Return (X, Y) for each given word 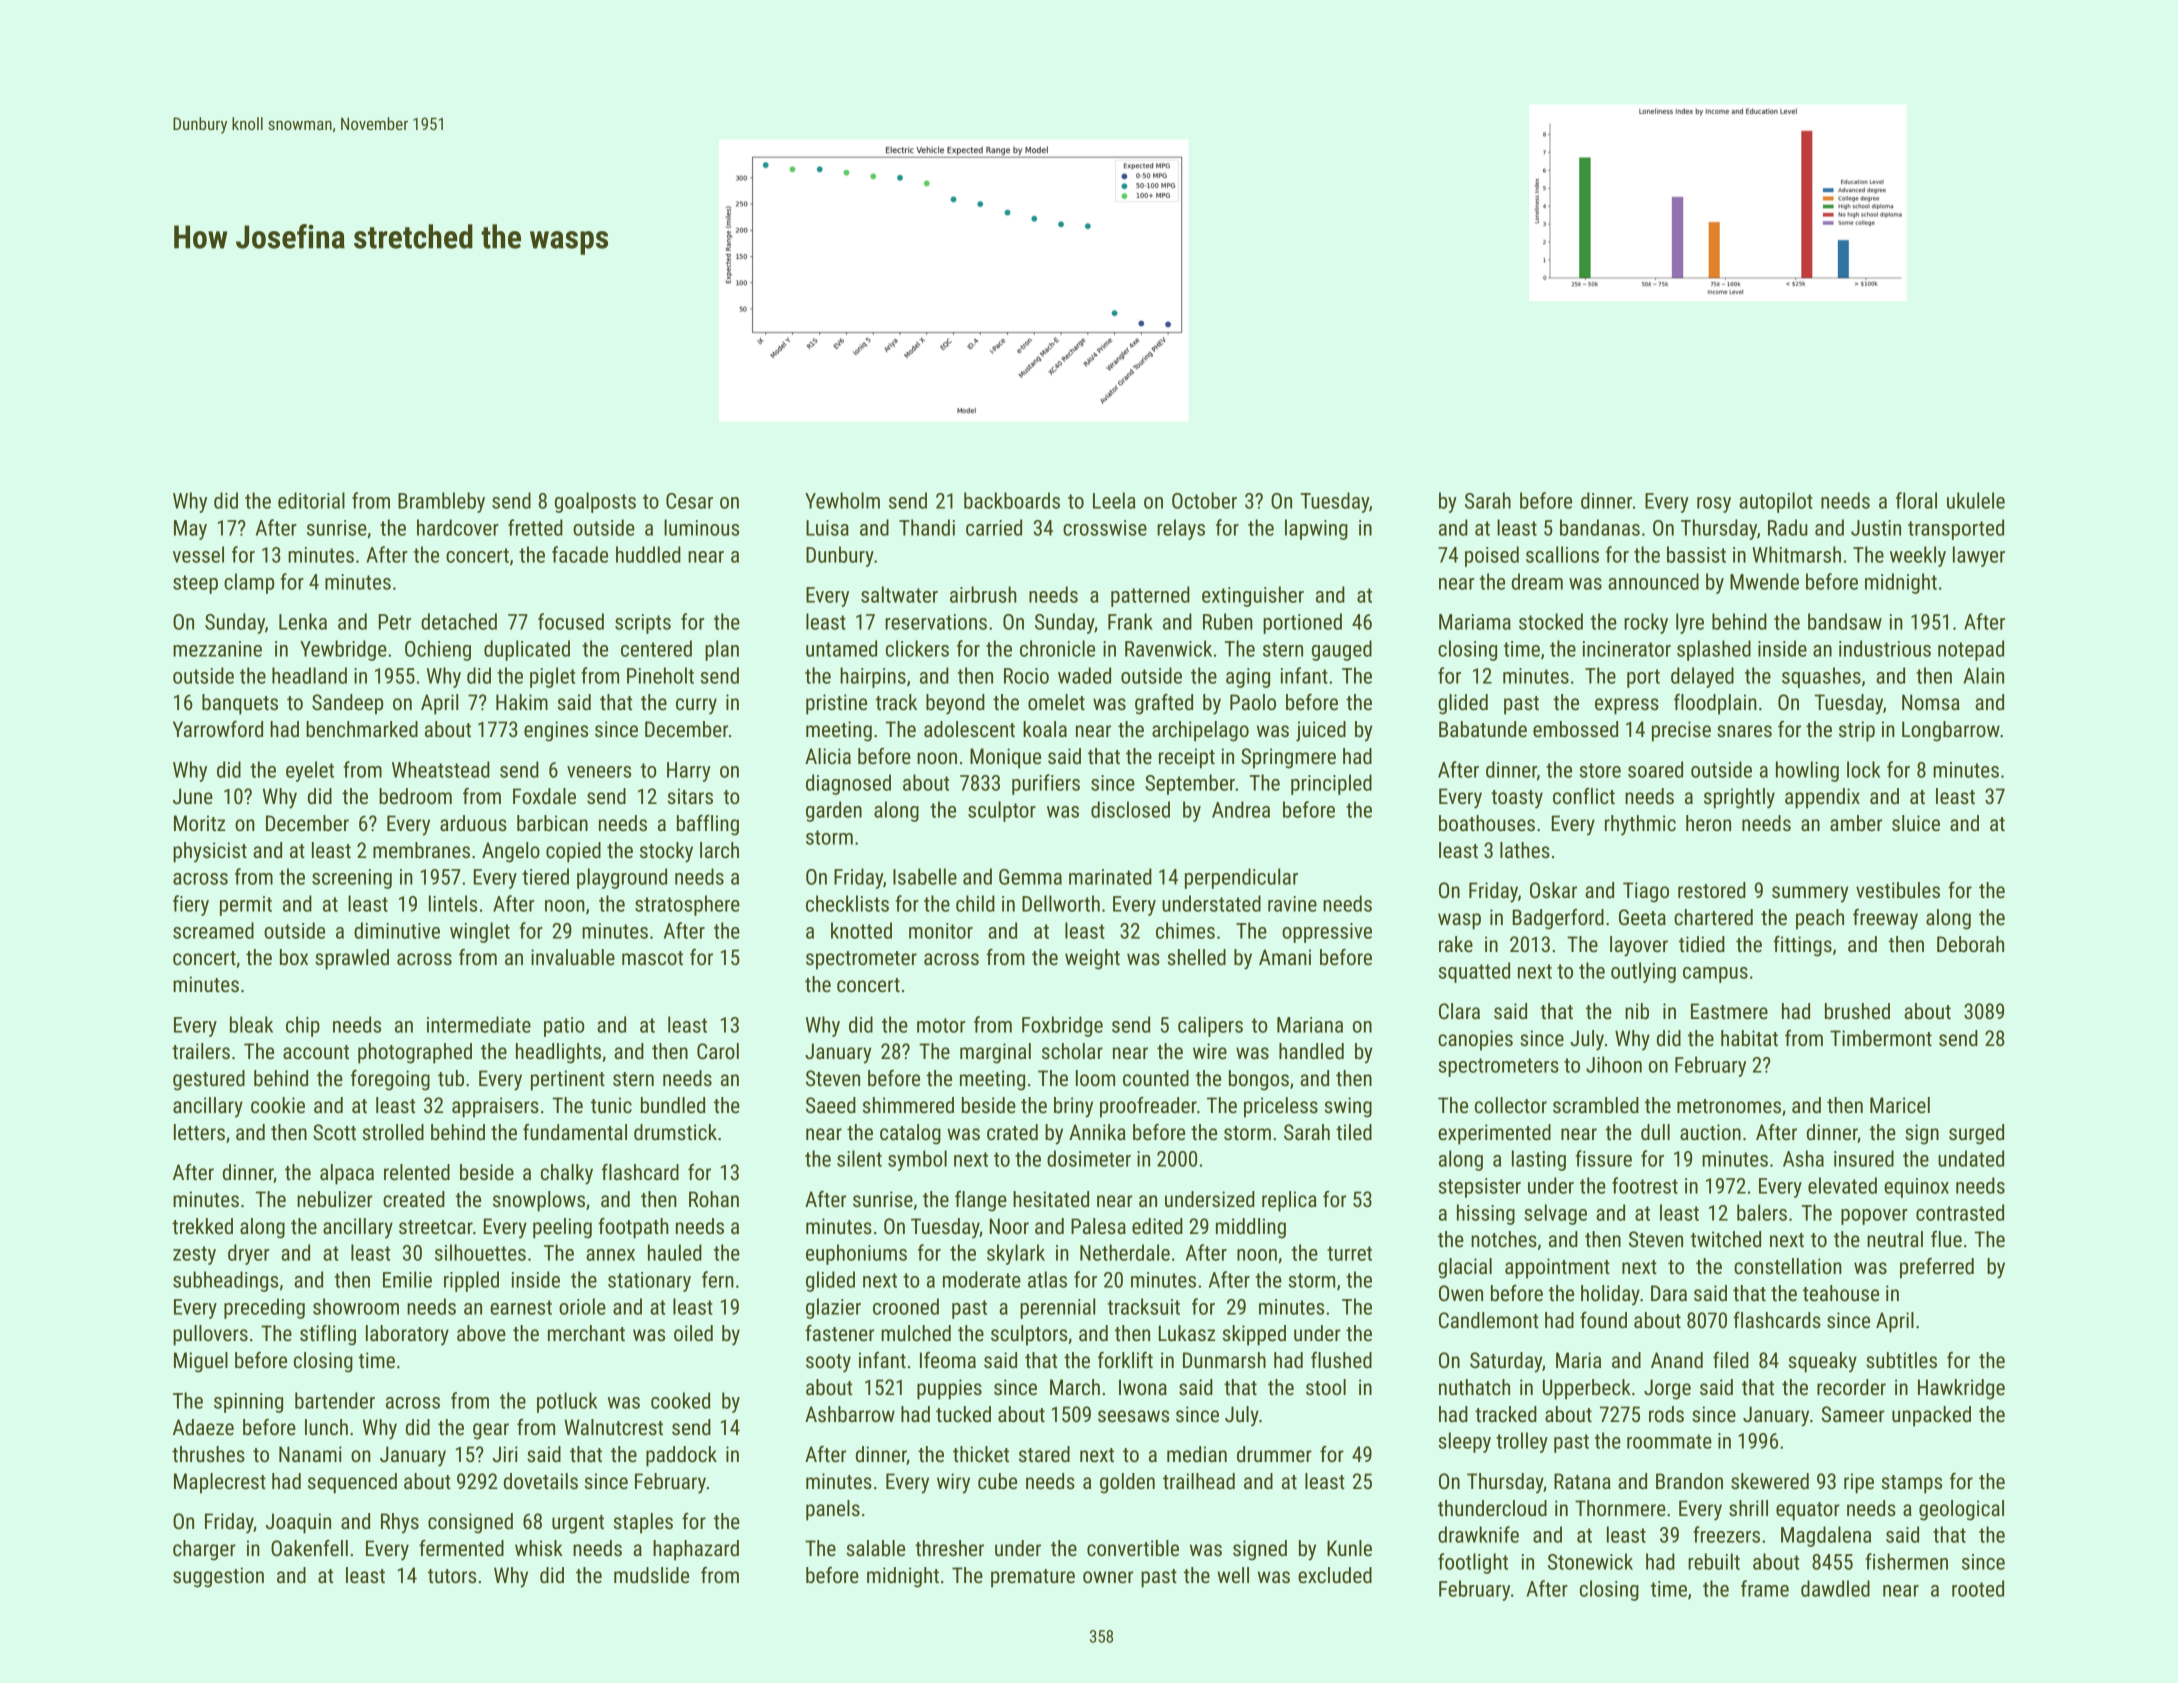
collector (1511, 1105)
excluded (1335, 1575)
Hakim (522, 702)
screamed (213, 930)
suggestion (218, 1577)
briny (1073, 1107)
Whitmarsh (1796, 554)
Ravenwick (1168, 648)
